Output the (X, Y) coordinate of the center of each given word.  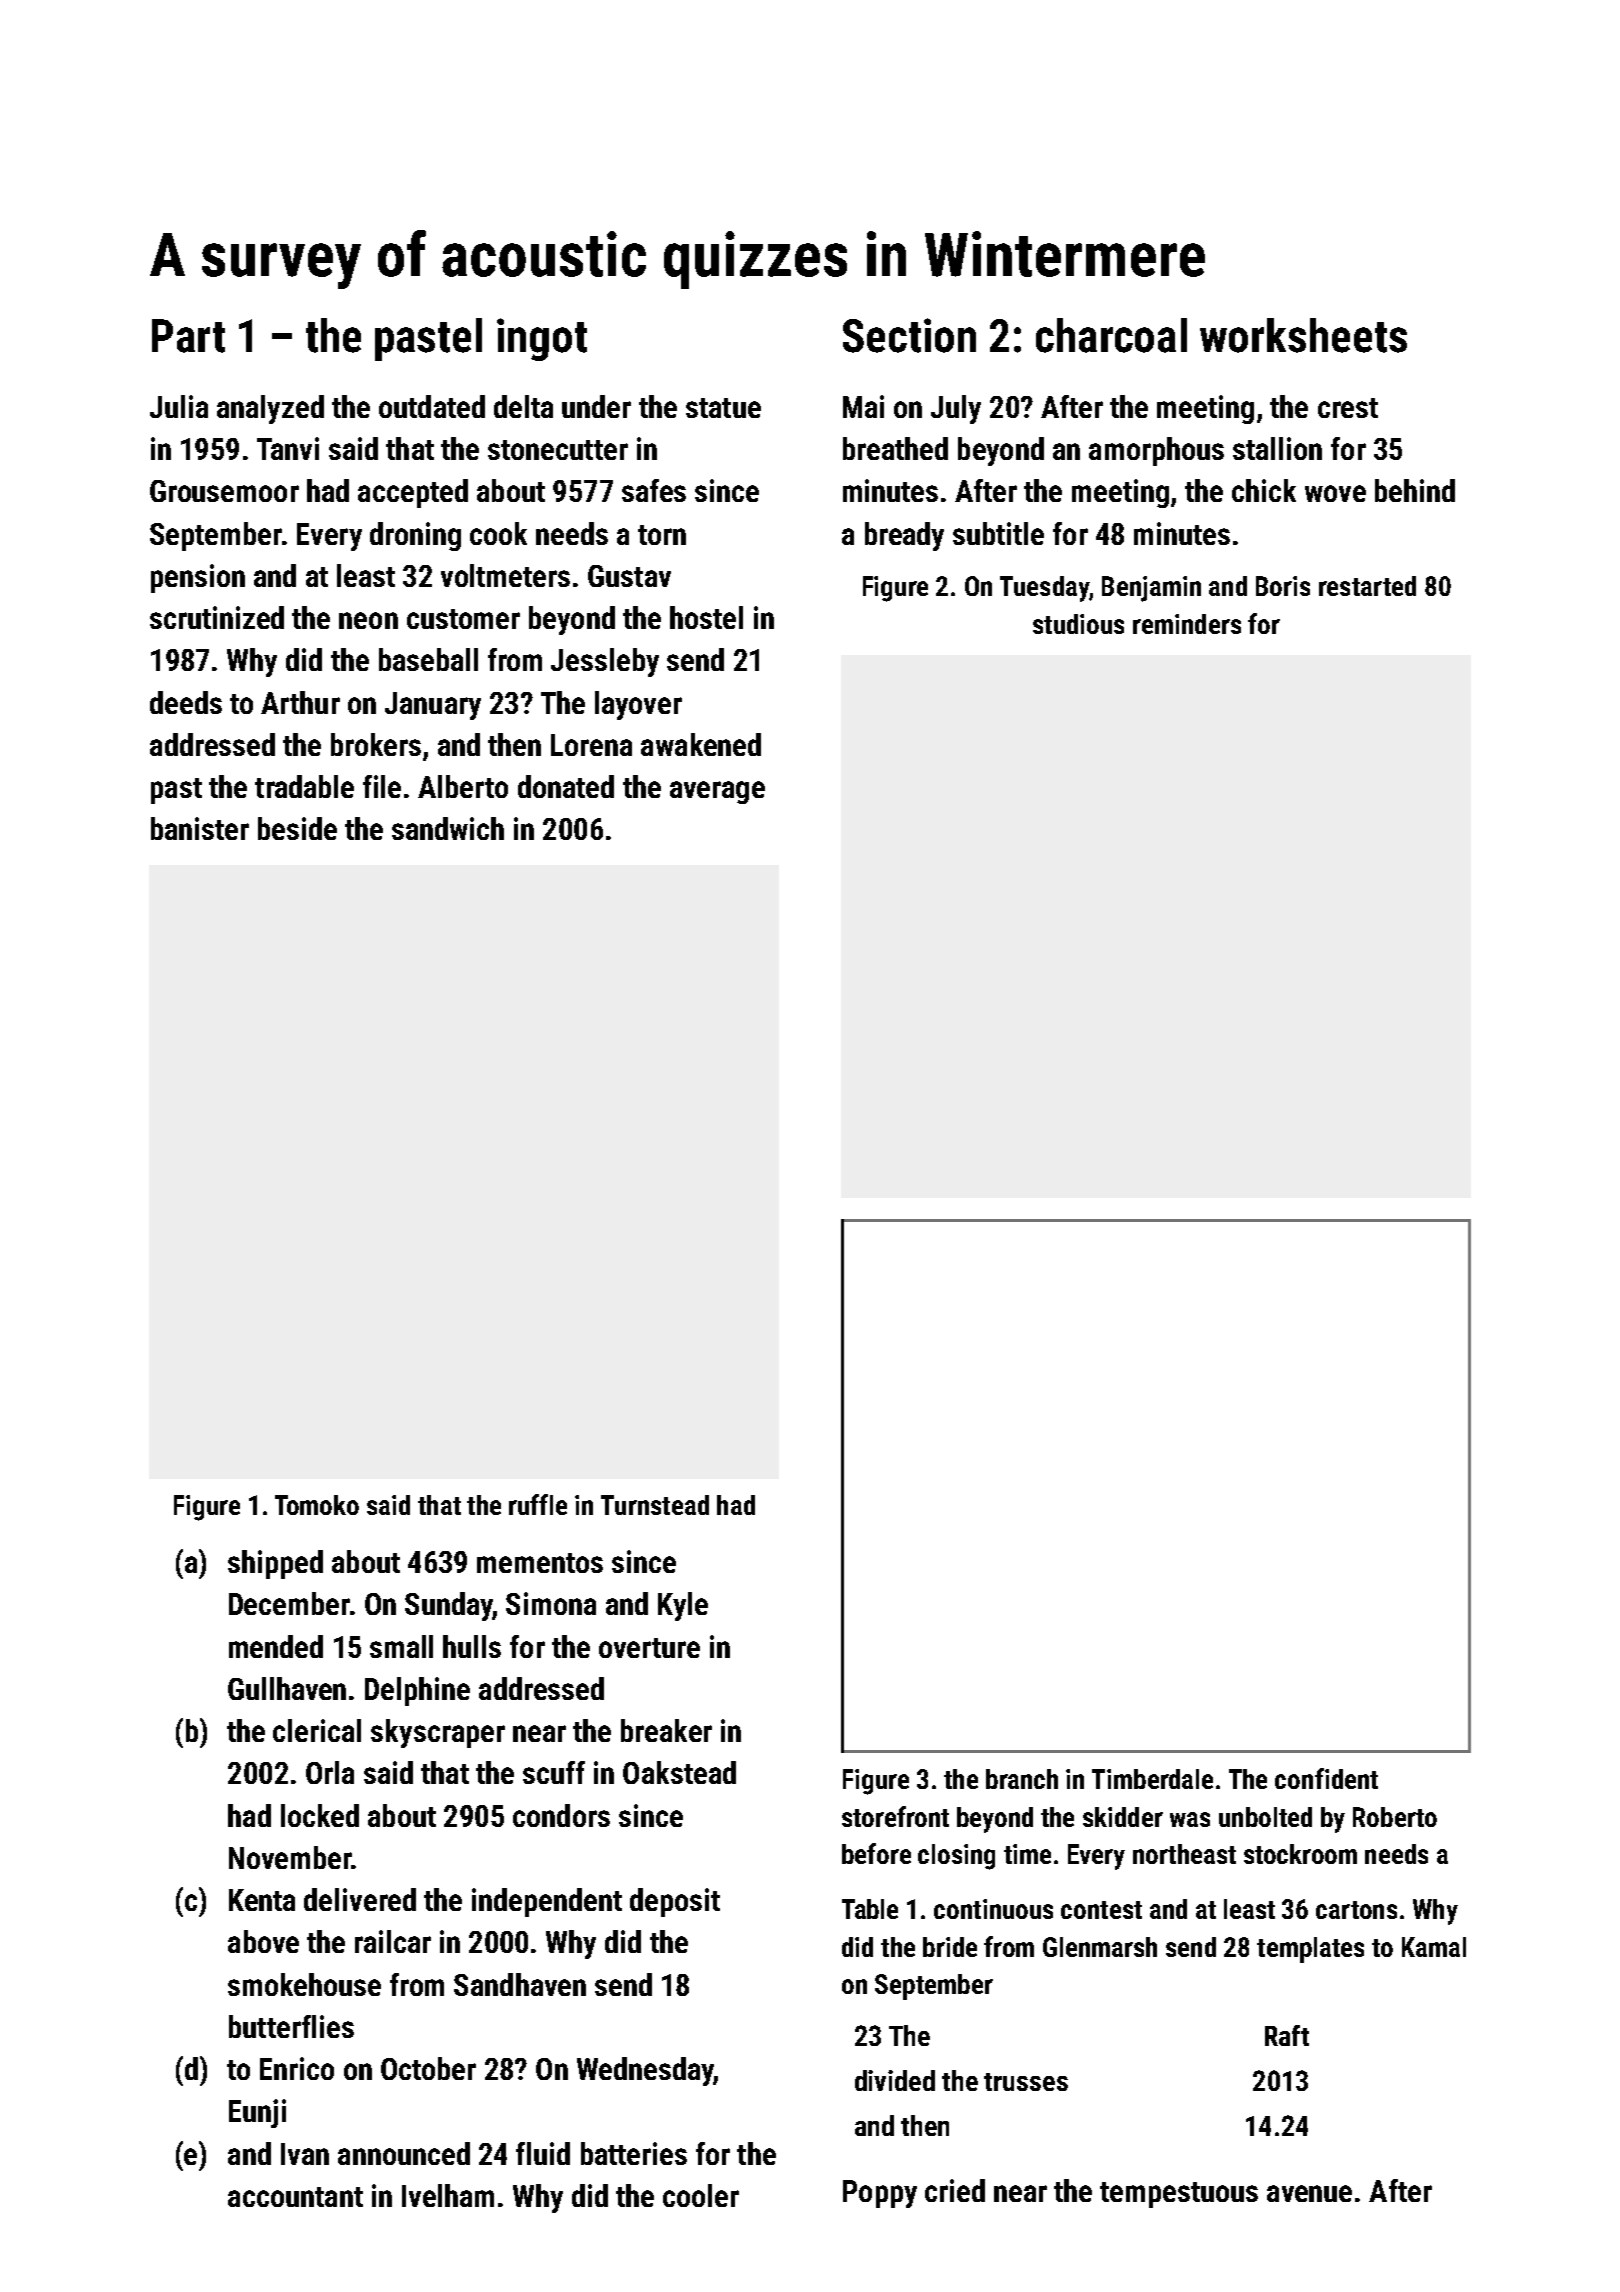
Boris (1283, 586)
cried (955, 2190)
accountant (295, 2197)
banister (200, 828)
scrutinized (217, 617)
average (717, 792)
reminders (1187, 624)
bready (904, 536)
